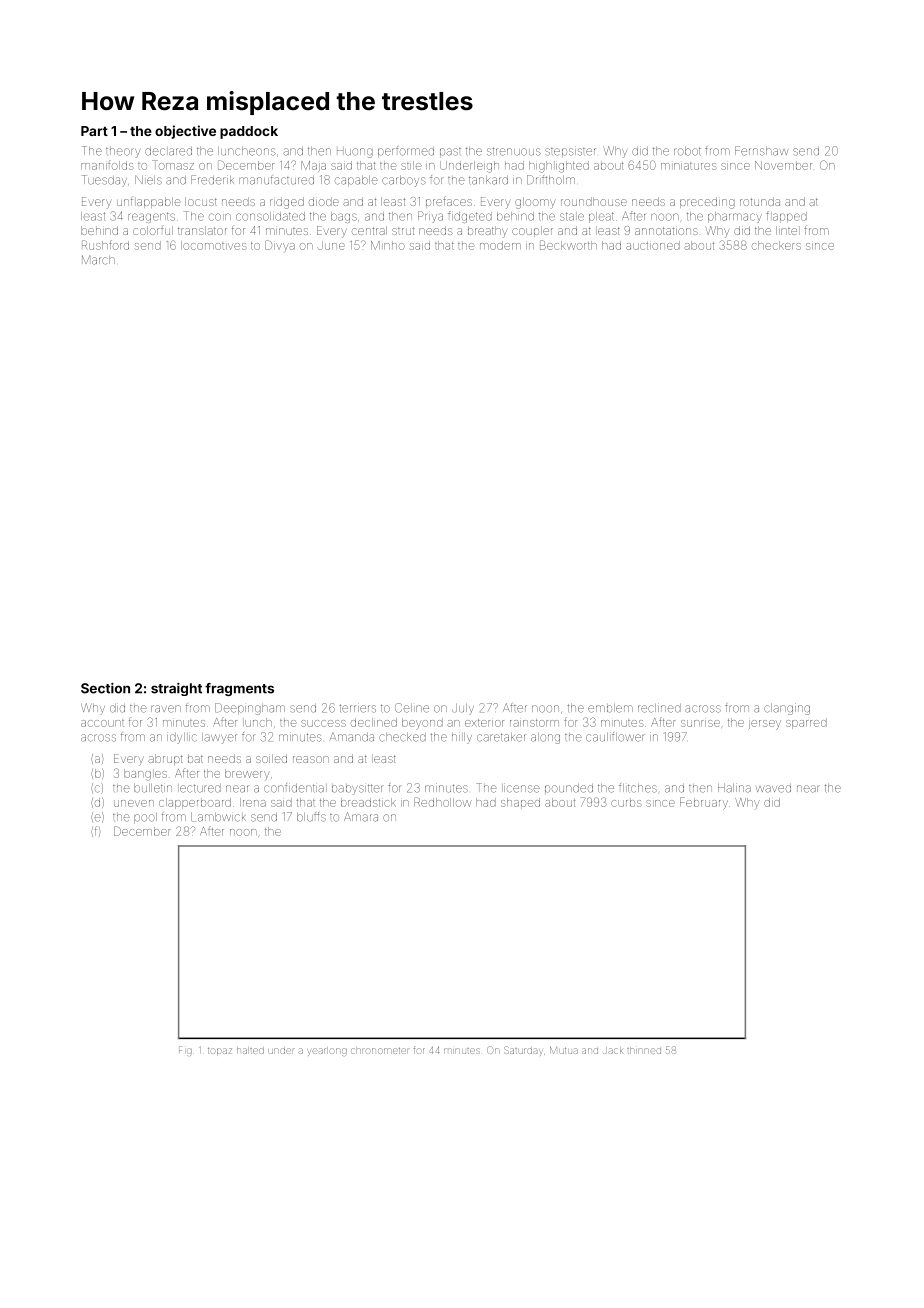 The image size is (924, 1308). I want to click on clanging, so click(787, 709).
